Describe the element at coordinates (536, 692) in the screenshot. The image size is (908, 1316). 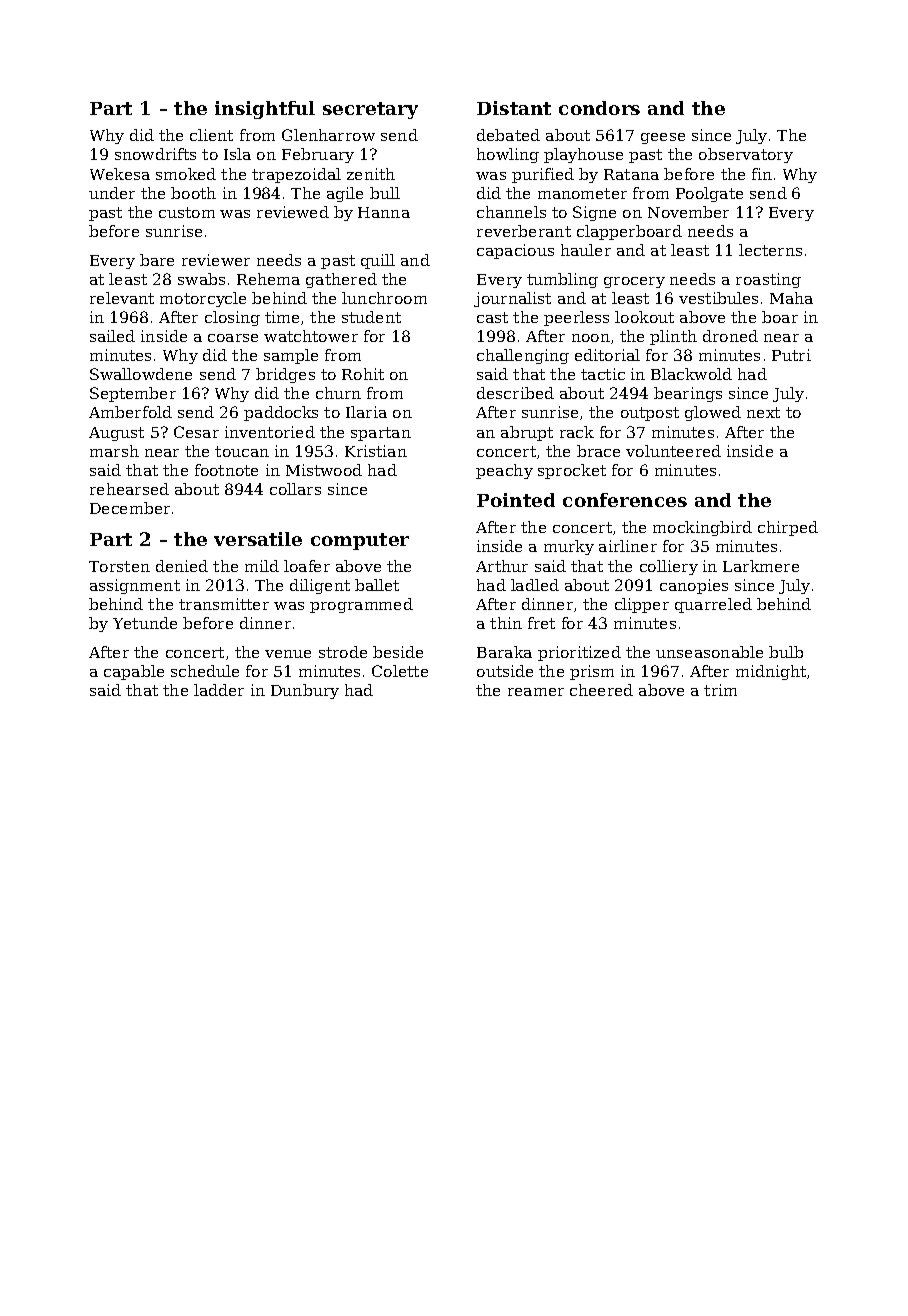
I see `reamer` at that location.
